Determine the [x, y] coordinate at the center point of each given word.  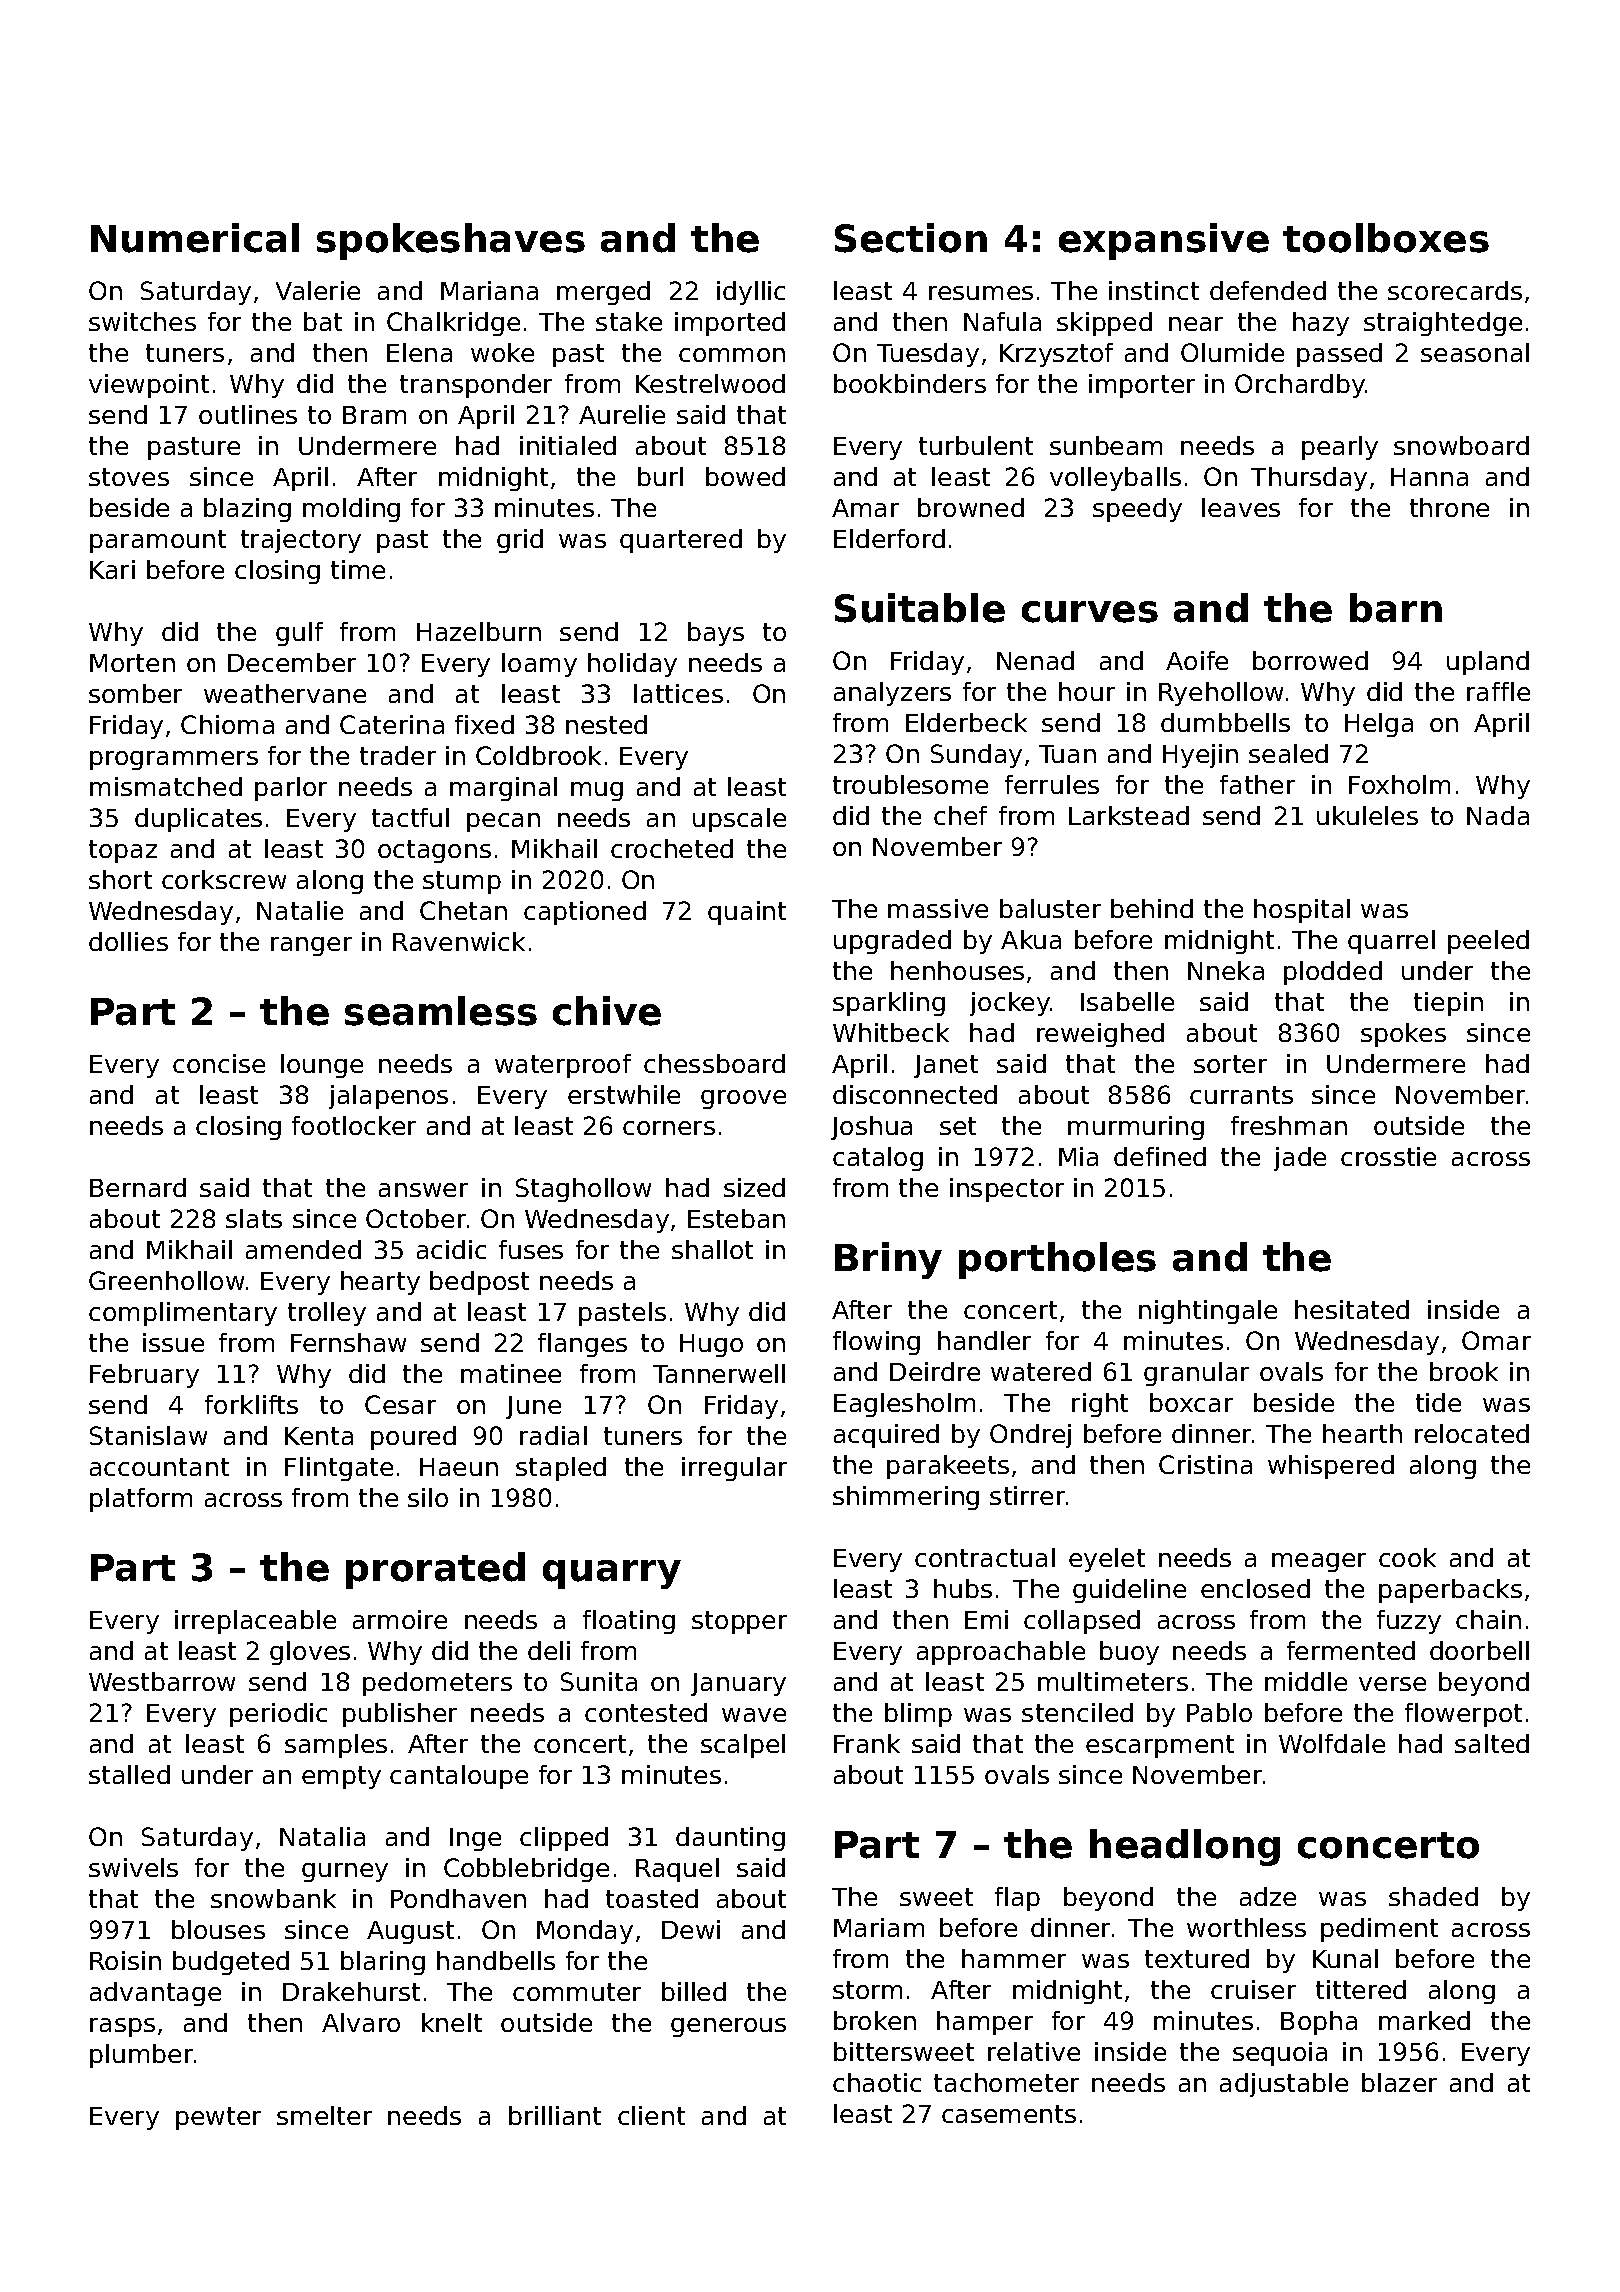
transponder [476, 386]
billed [694, 1991]
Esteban [736, 1218]
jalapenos [388, 1097]
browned [971, 507]
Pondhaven [458, 1898]
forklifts [251, 1404]
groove [743, 1099]
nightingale [1208, 1312]
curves [1090, 612]
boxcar [1191, 1402]
